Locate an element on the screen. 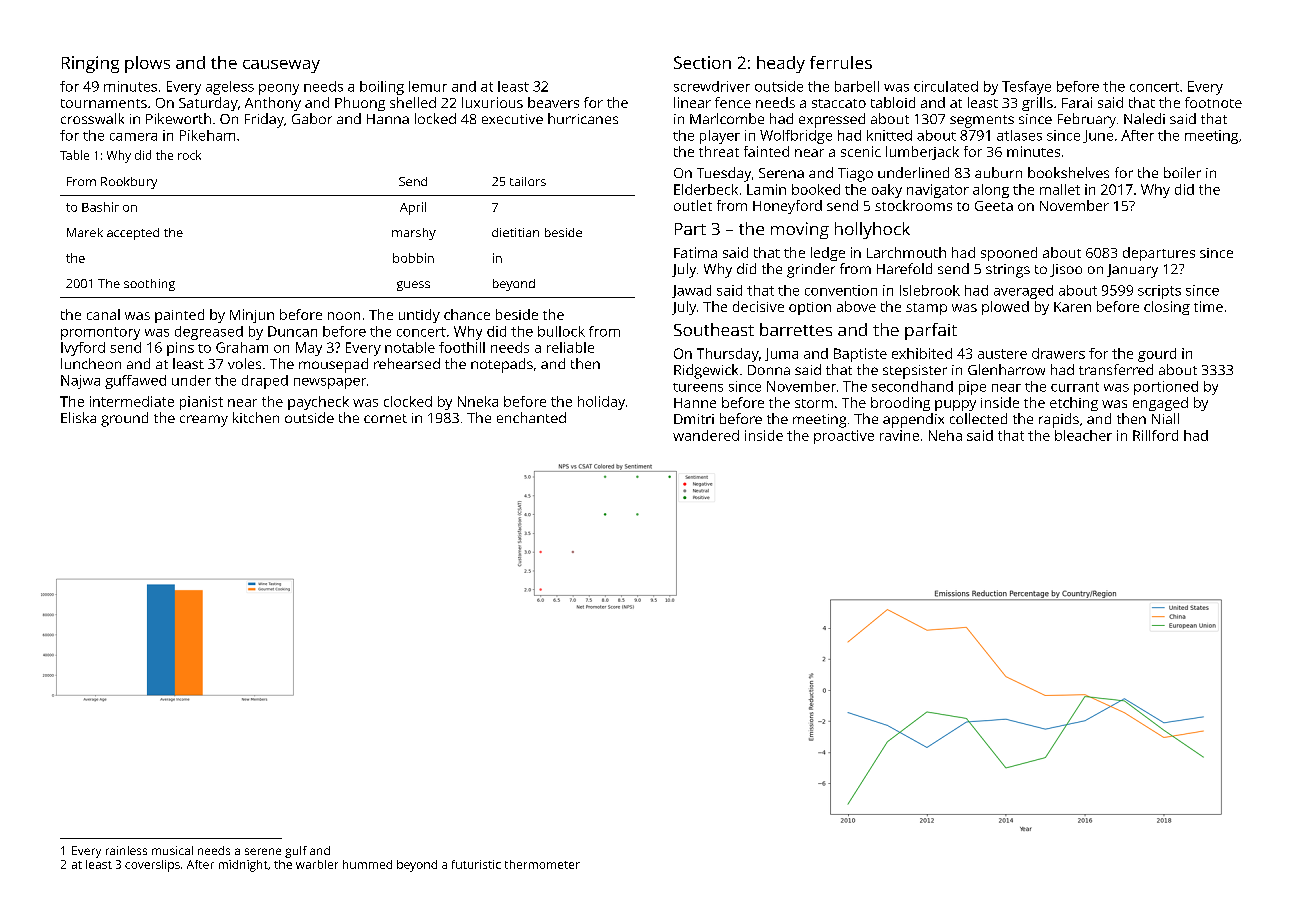 The image size is (1308, 924). boiler is located at coordinates (1182, 172).
